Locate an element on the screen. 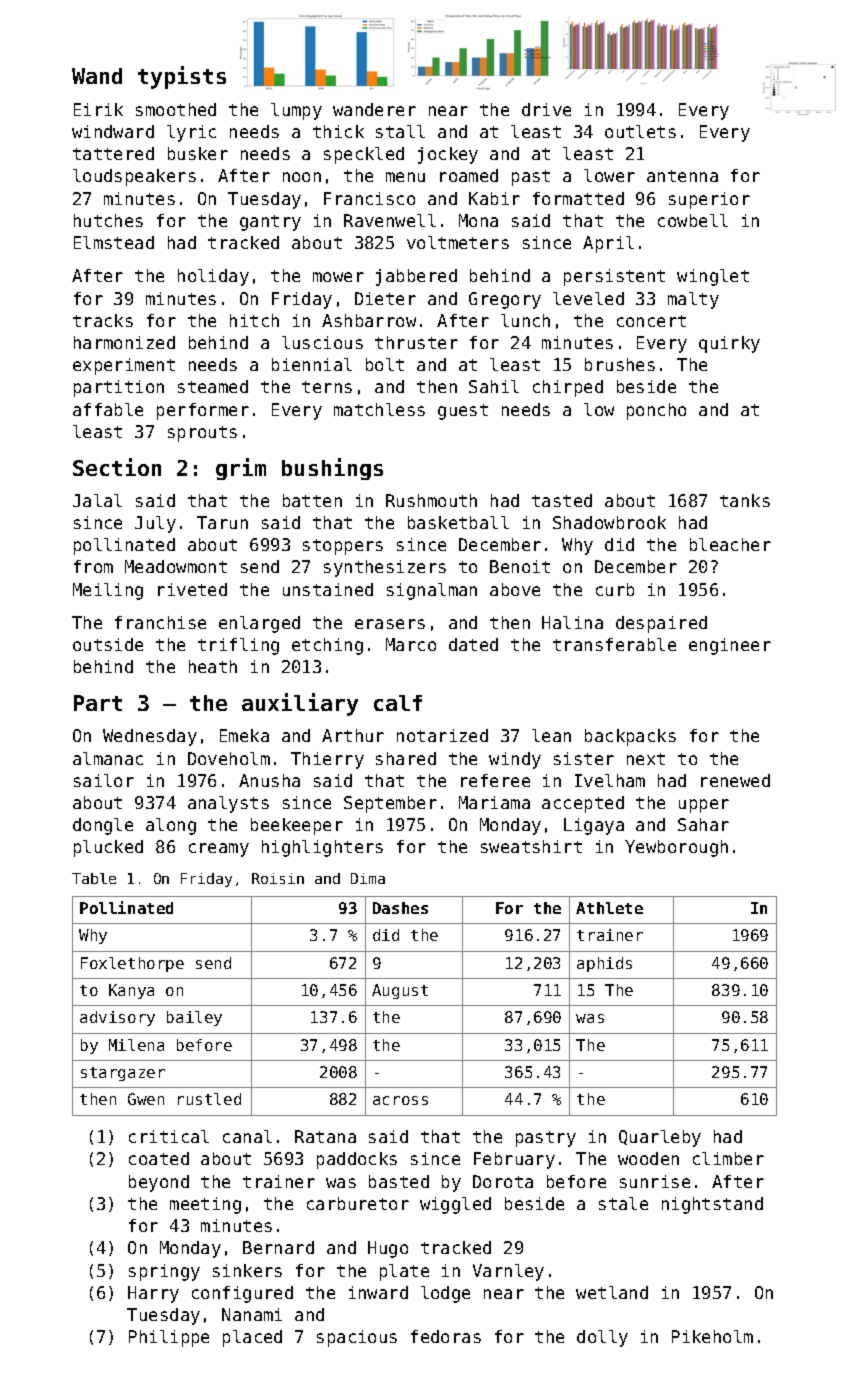 This screenshot has height=1400, width=849. analysts is located at coordinates (228, 804).
